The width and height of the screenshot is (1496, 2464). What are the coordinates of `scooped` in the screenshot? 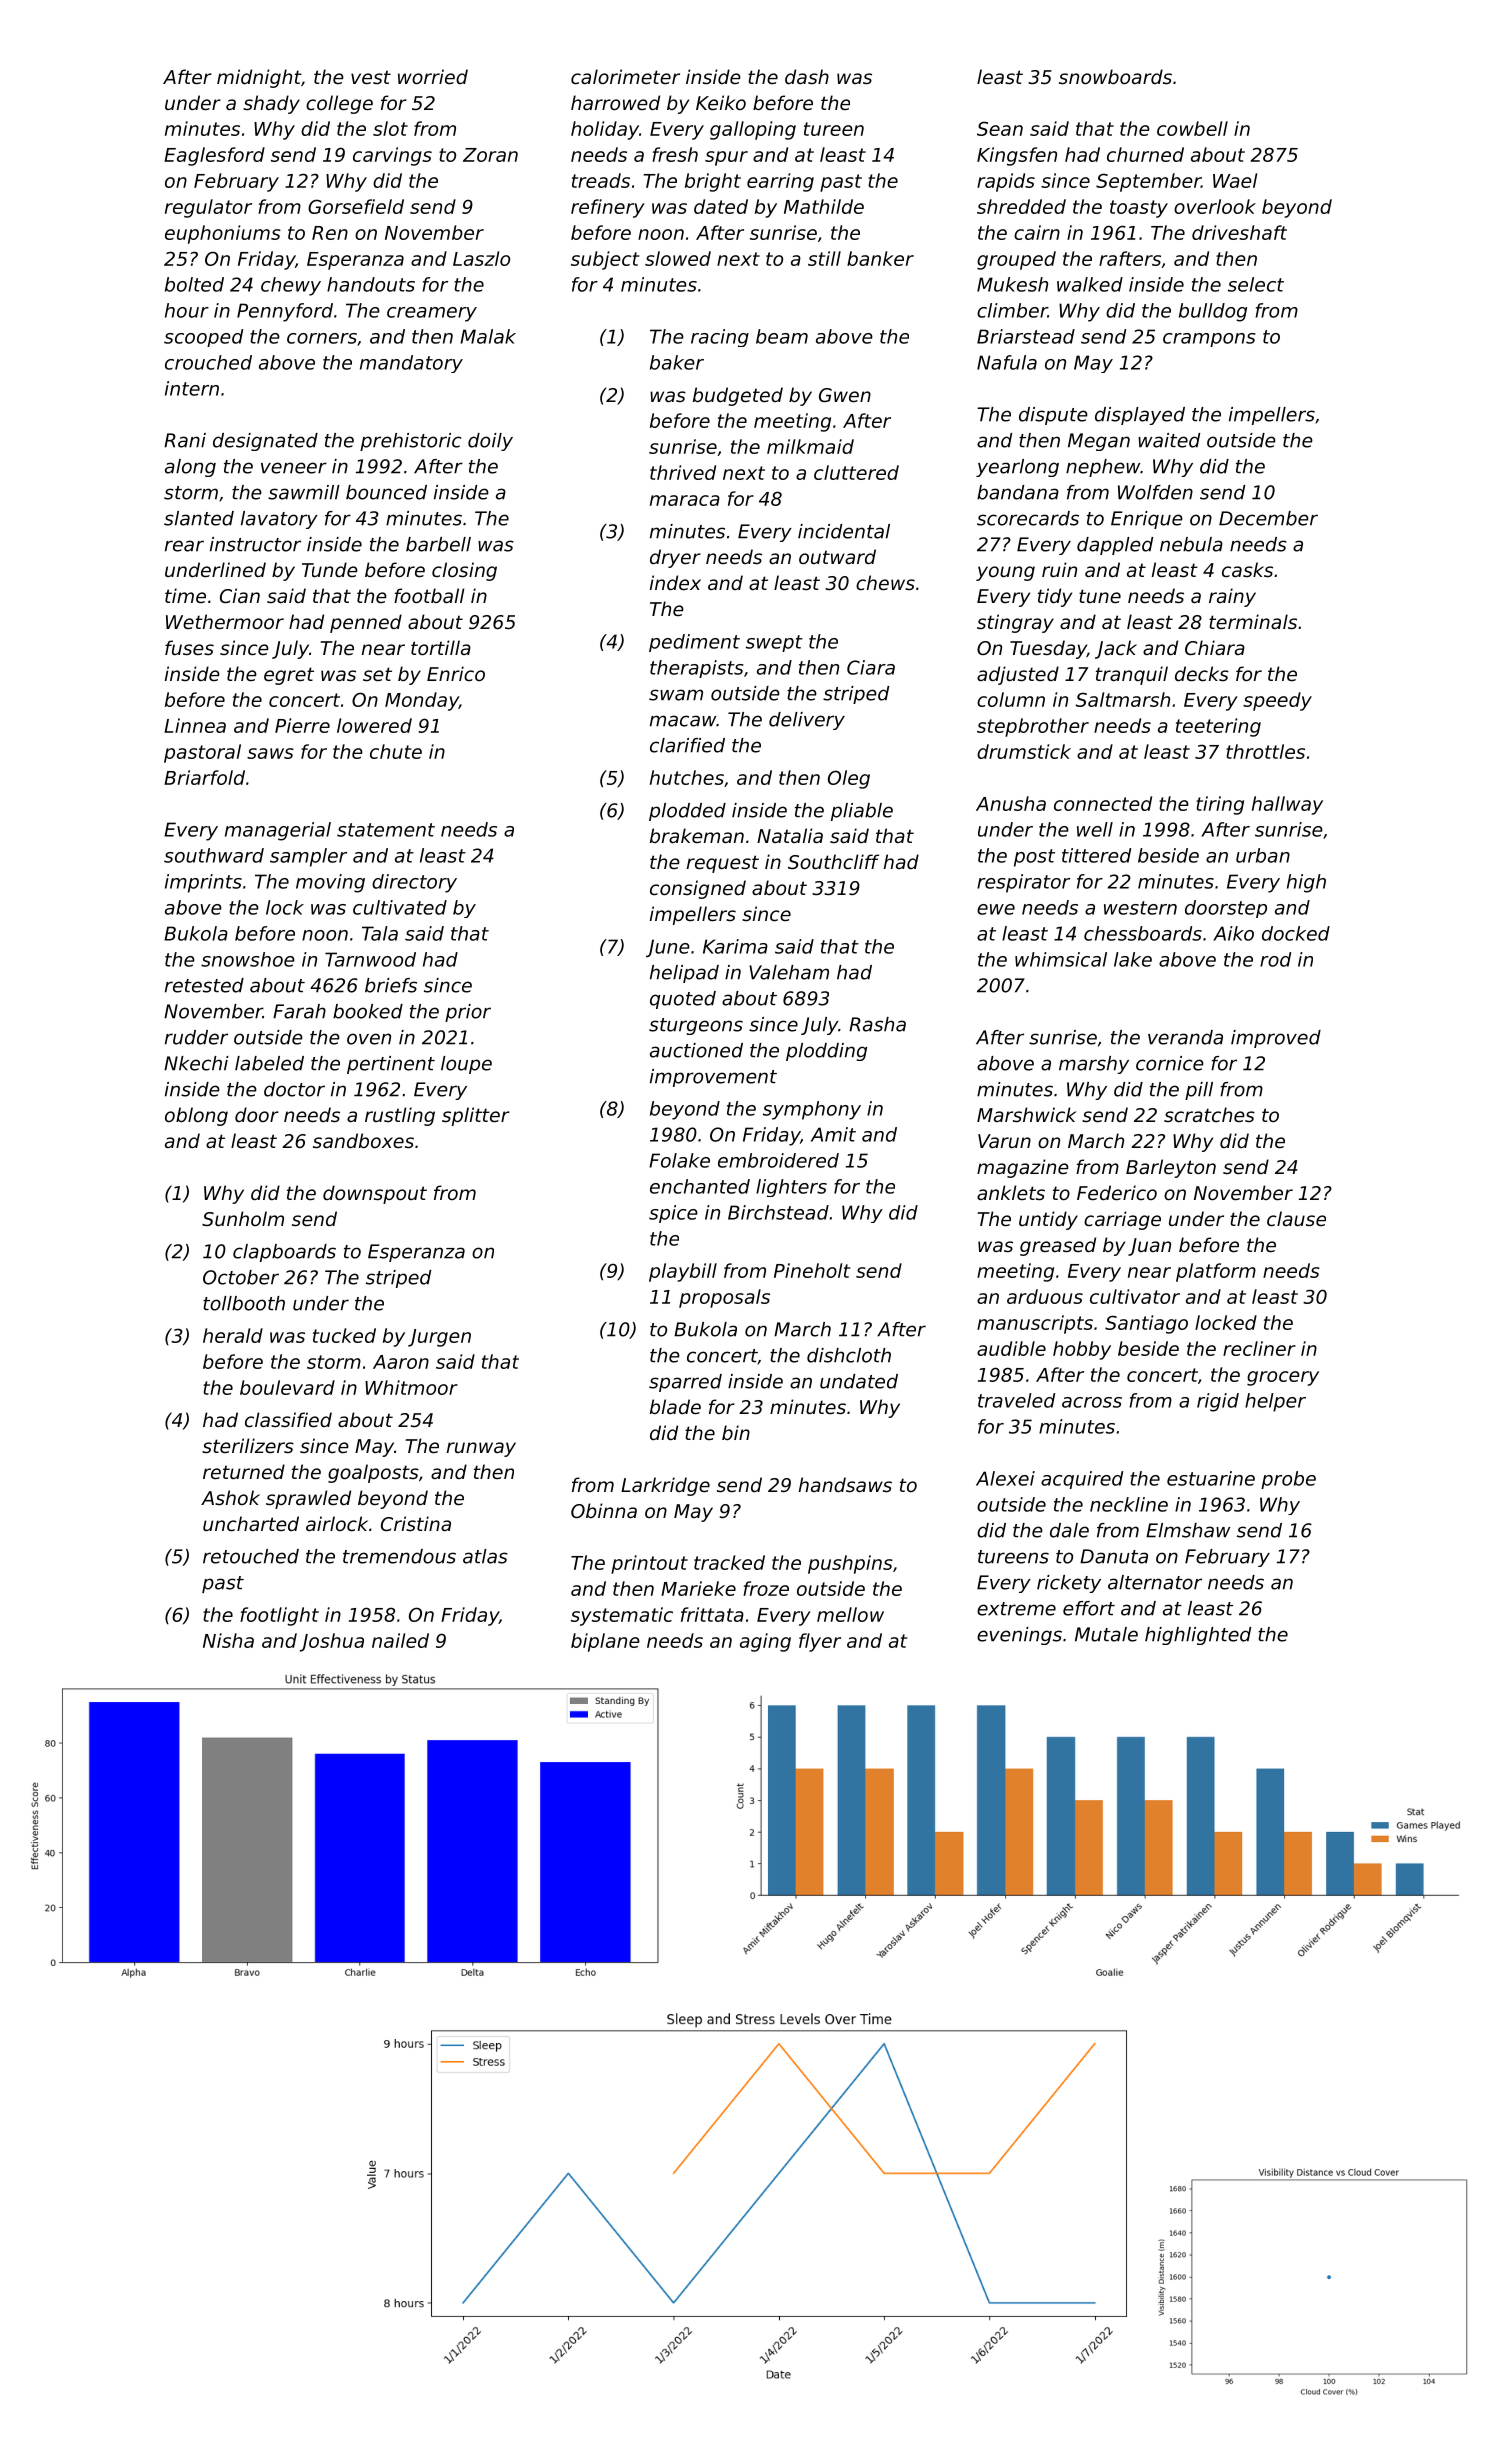 It's located at (203, 338).
